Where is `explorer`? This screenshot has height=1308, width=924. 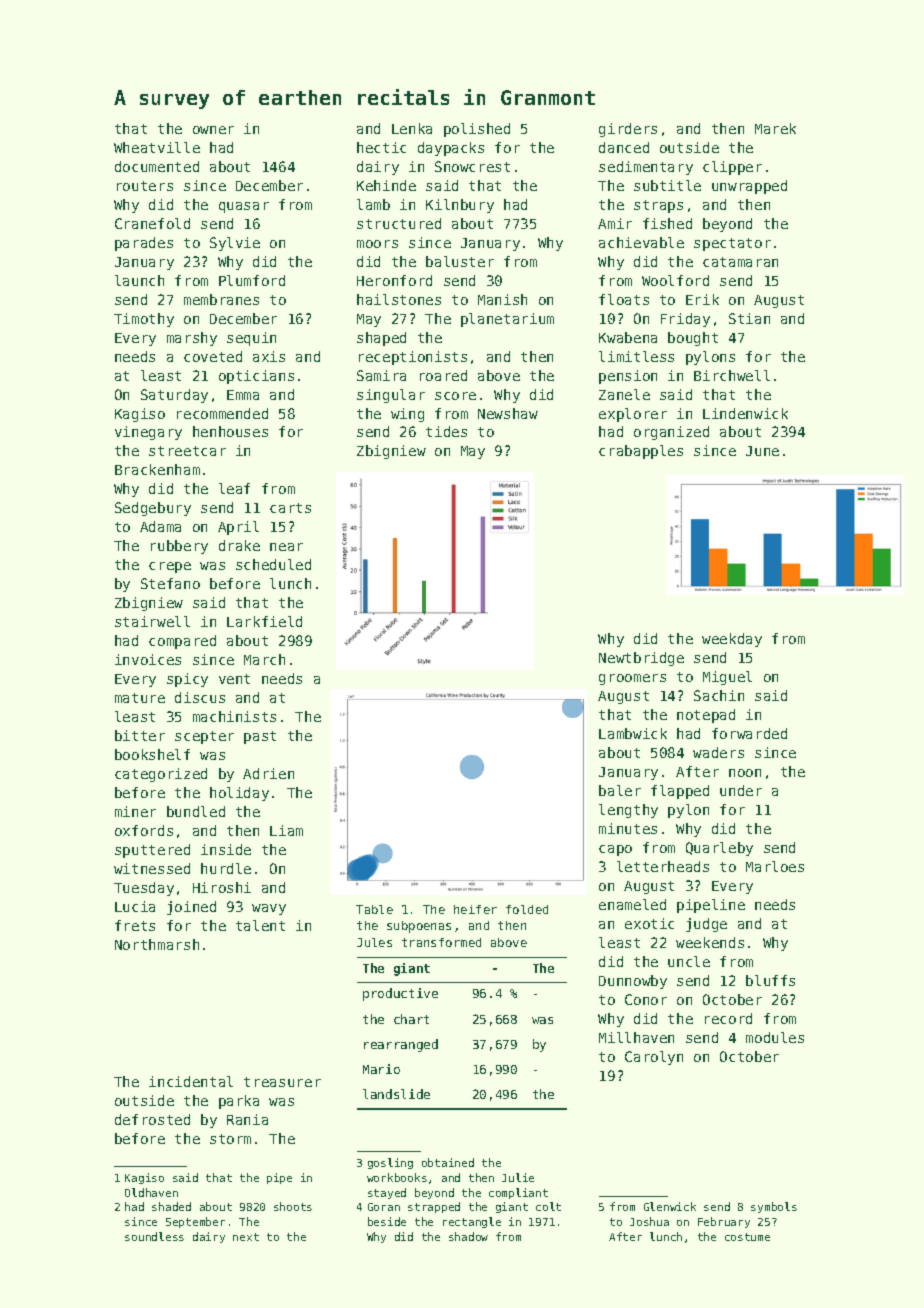
explorer is located at coordinates (633, 415).
